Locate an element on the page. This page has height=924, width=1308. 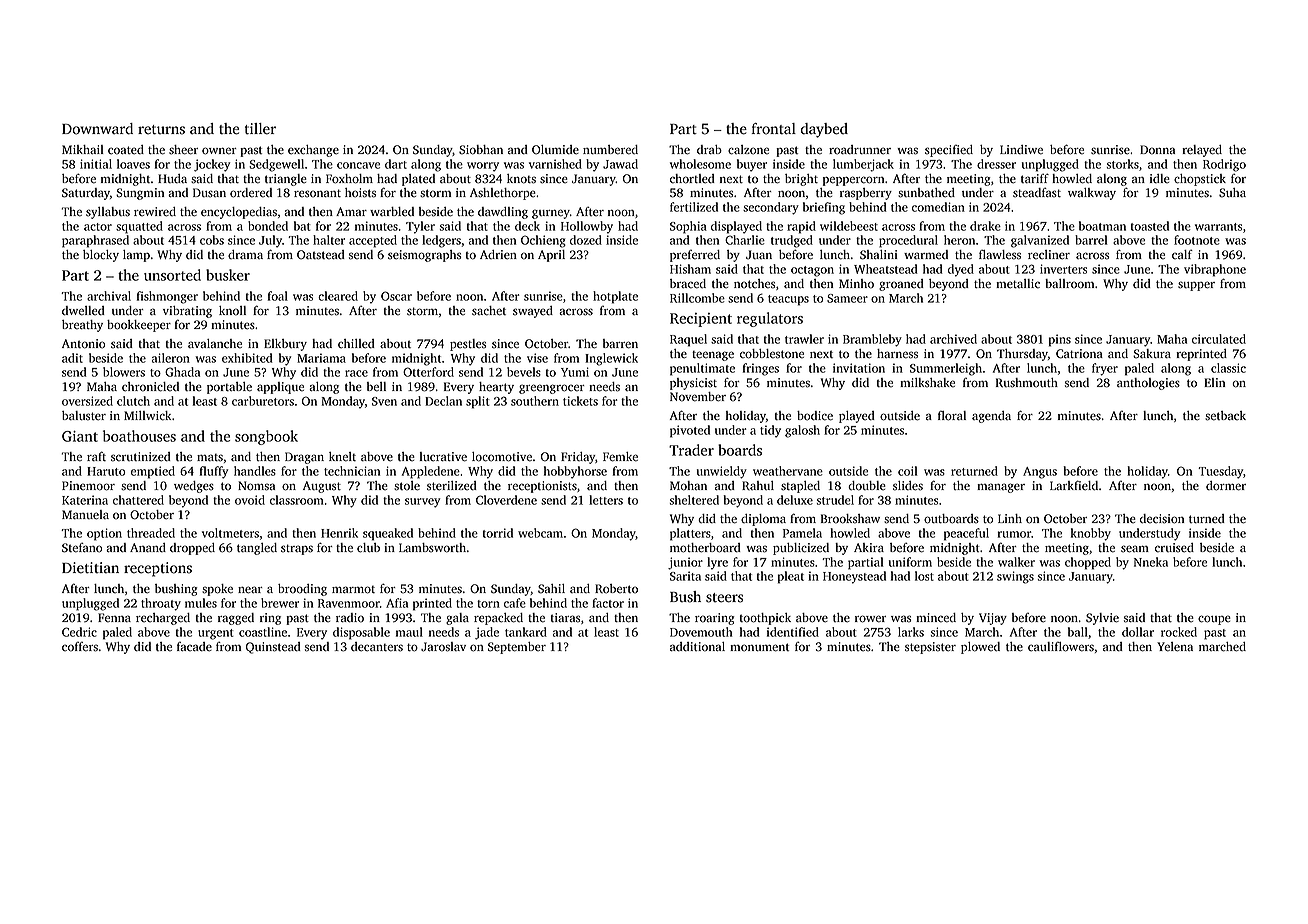
Anand is located at coordinates (148, 547).
